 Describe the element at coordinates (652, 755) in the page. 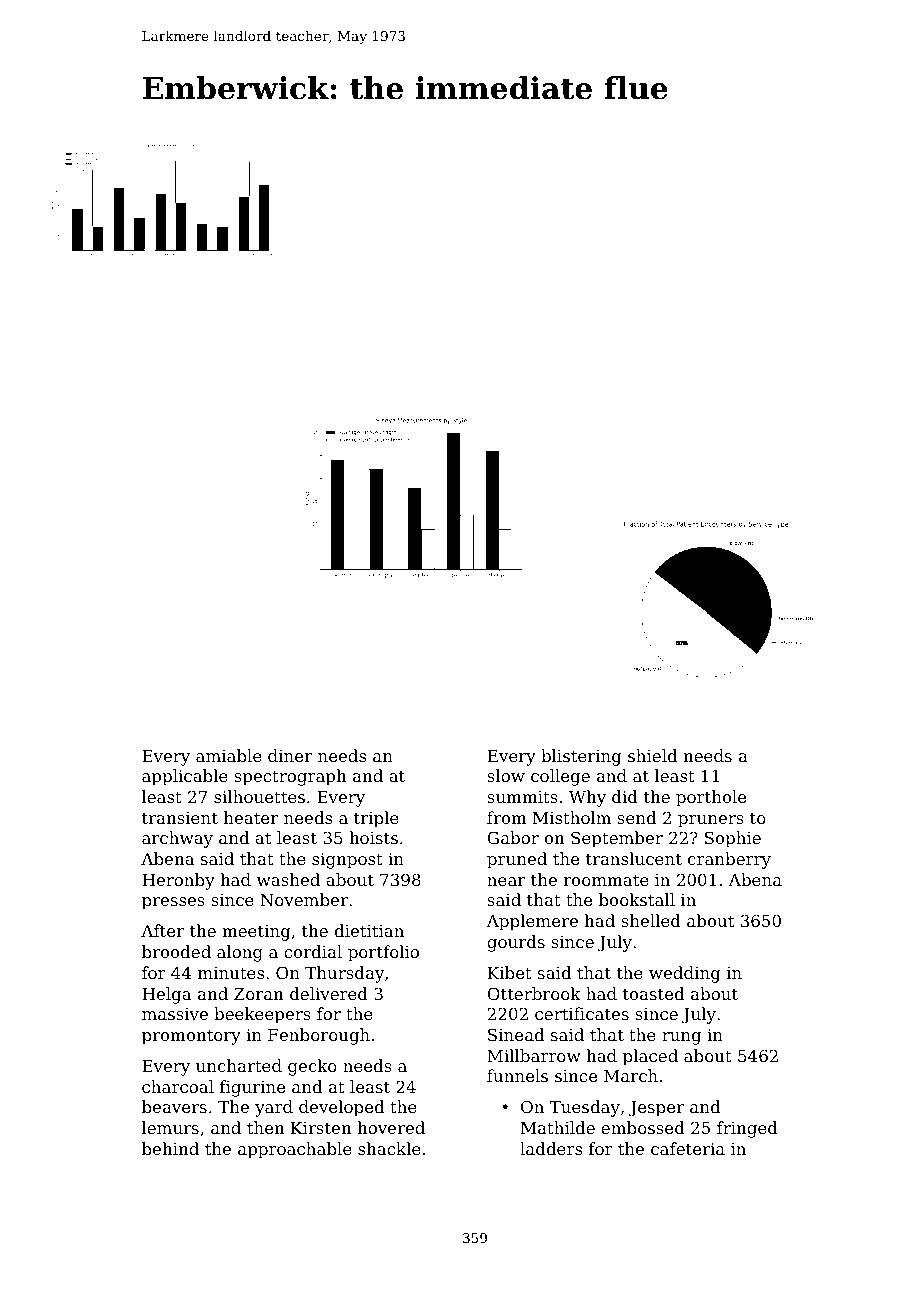

I see `shield` at that location.
